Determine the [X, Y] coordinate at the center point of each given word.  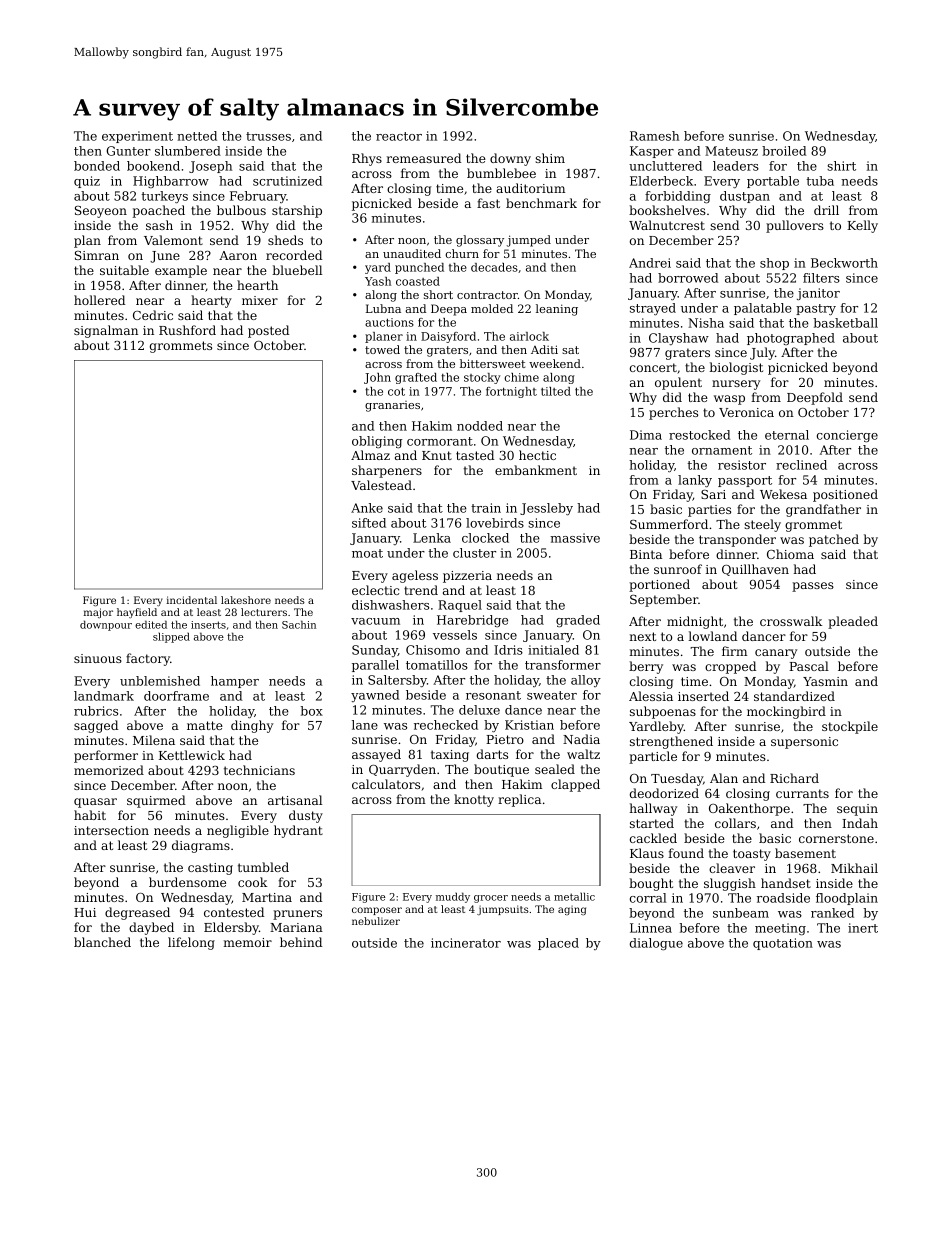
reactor [399, 136]
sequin [857, 810]
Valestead [381, 485]
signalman [106, 331]
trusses [268, 136]
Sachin [299, 624]
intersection [111, 830]
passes [813, 587]
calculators [386, 784]
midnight [695, 622]
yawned [375, 696]
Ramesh [654, 136]
